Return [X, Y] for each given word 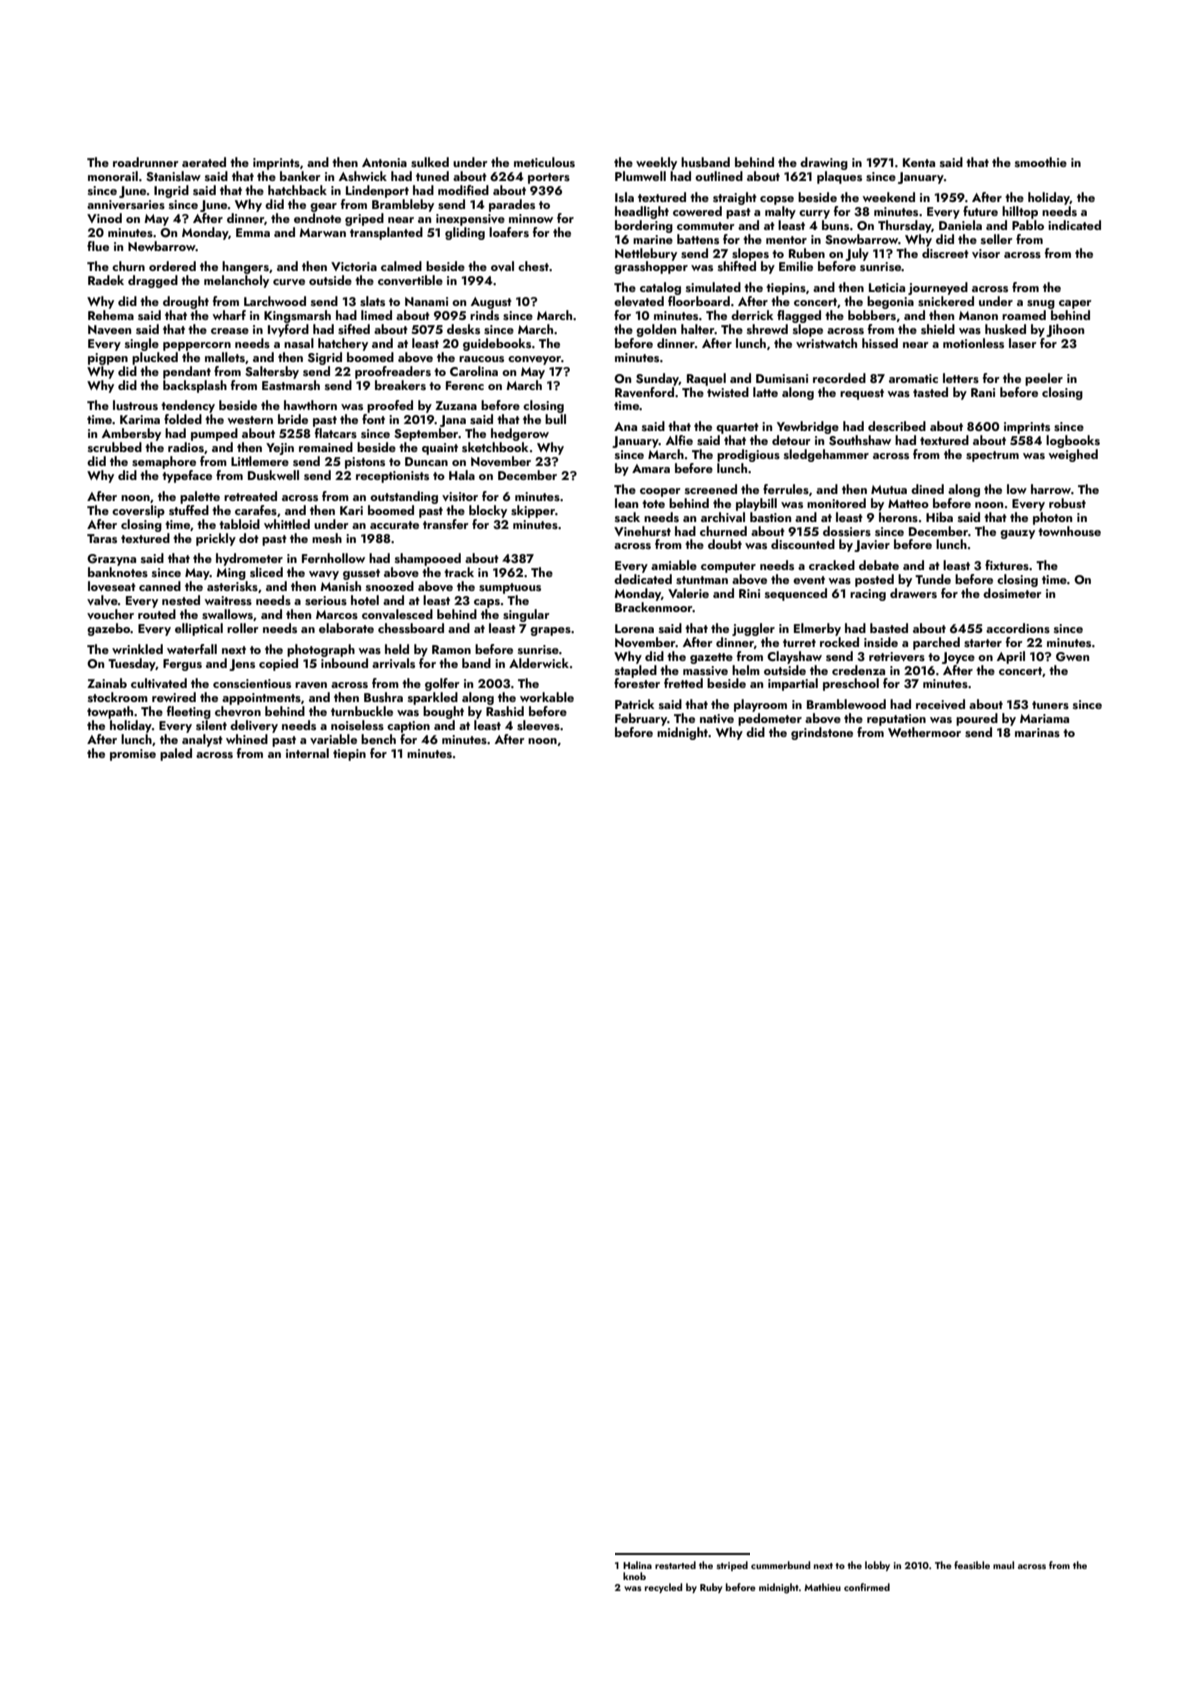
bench [378, 739]
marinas [1037, 732]
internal [307, 753]
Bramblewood [846, 704]
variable [333, 739]
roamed [1024, 315]
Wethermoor [924, 732]
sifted [354, 329]
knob [634, 1576]
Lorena [634, 628]
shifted [737, 266]
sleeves [538, 725]
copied [278, 664]
